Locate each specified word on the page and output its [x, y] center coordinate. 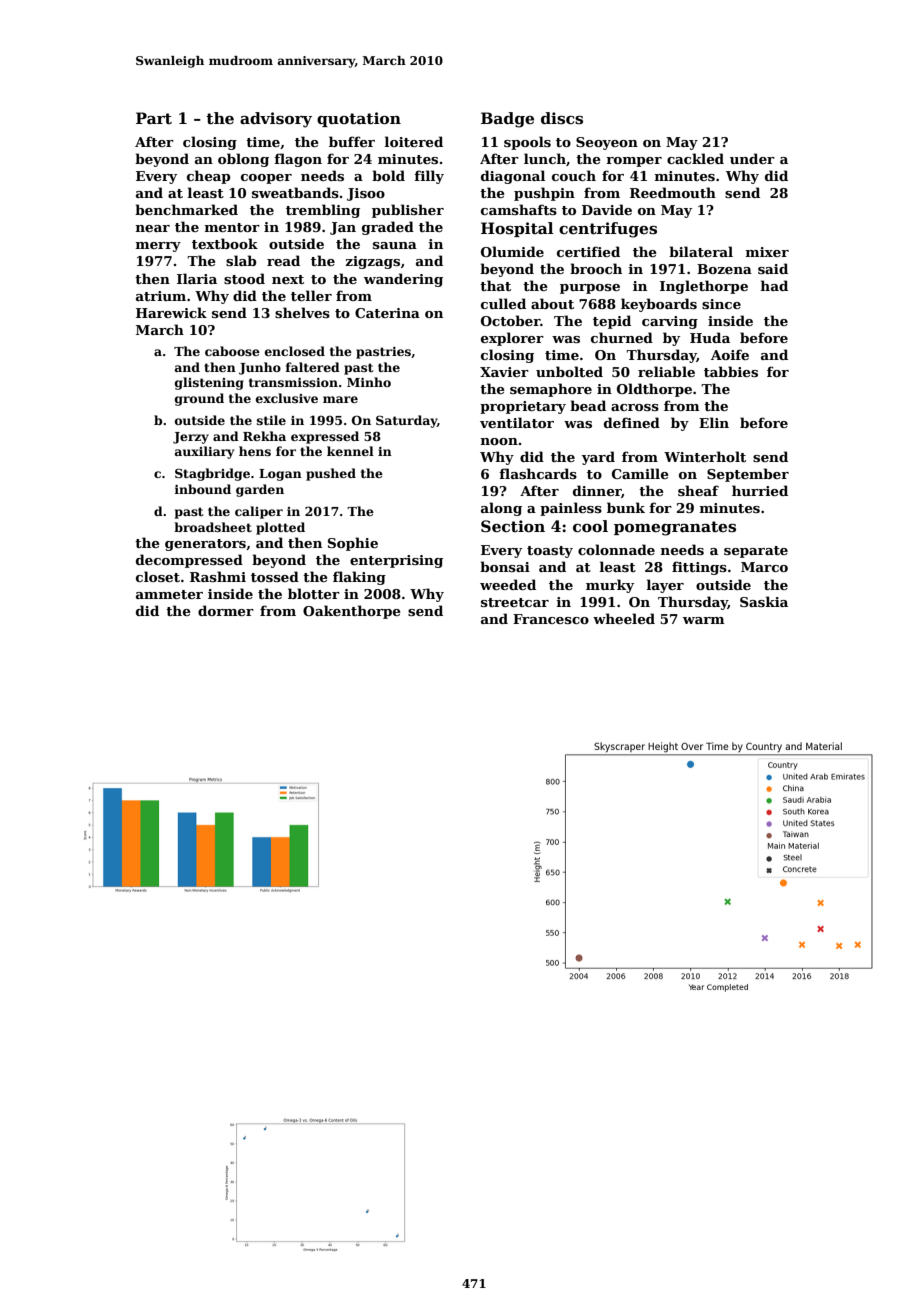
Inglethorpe [704, 287]
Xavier [504, 372]
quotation [359, 119]
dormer [226, 610]
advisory [276, 120]
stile [271, 420]
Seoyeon [607, 143]
